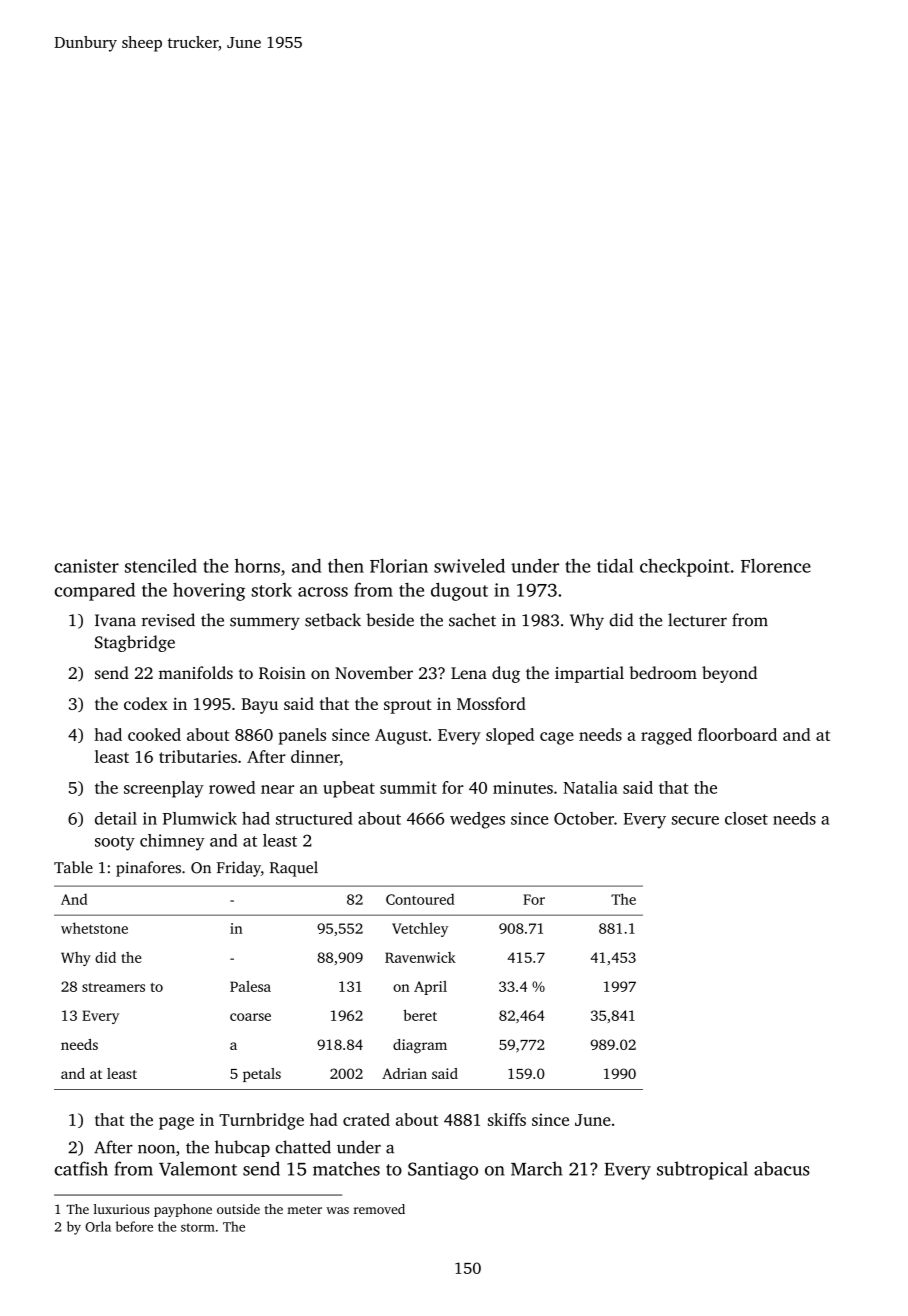 This image has height=1316, width=908. What do you see at coordinates (737, 734) in the image?
I see `floorboard` at bounding box center [737, 734].
